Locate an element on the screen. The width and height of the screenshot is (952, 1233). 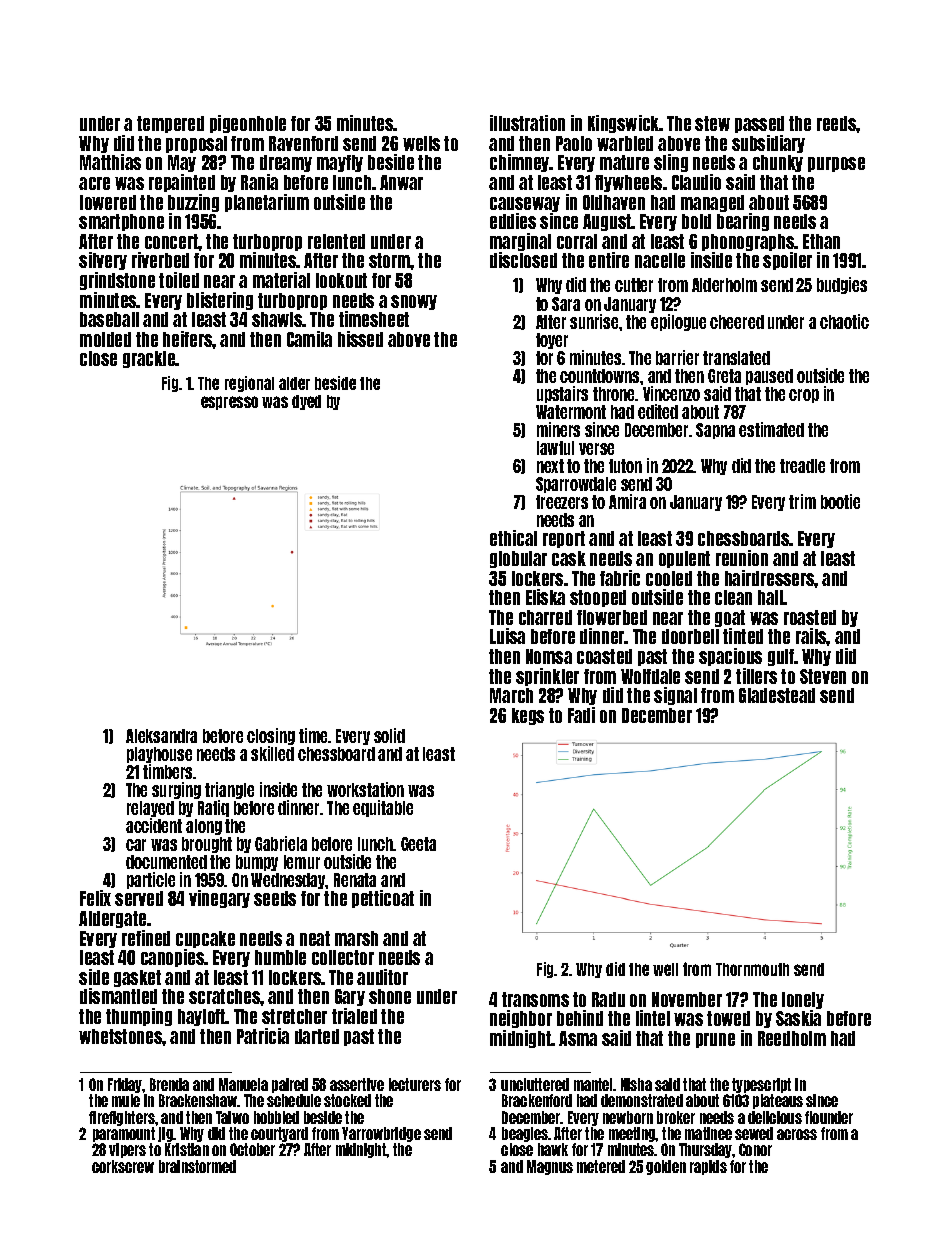
reeds is located at coordinates (837, 123).
